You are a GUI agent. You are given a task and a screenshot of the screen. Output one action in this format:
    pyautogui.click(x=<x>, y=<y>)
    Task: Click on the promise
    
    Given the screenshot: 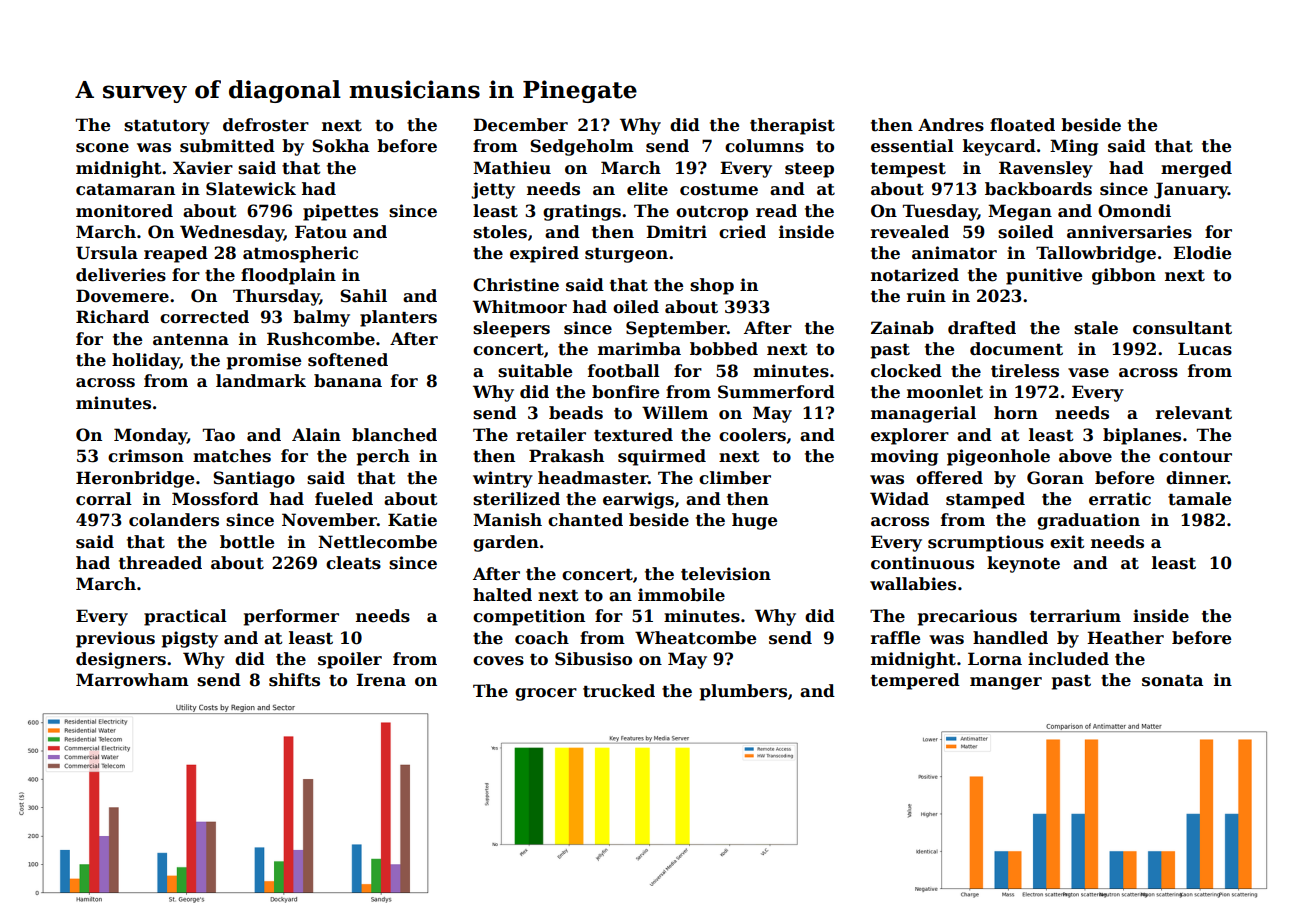 What is the action you would take?
    pyautogui.click(x=264, y=361)
